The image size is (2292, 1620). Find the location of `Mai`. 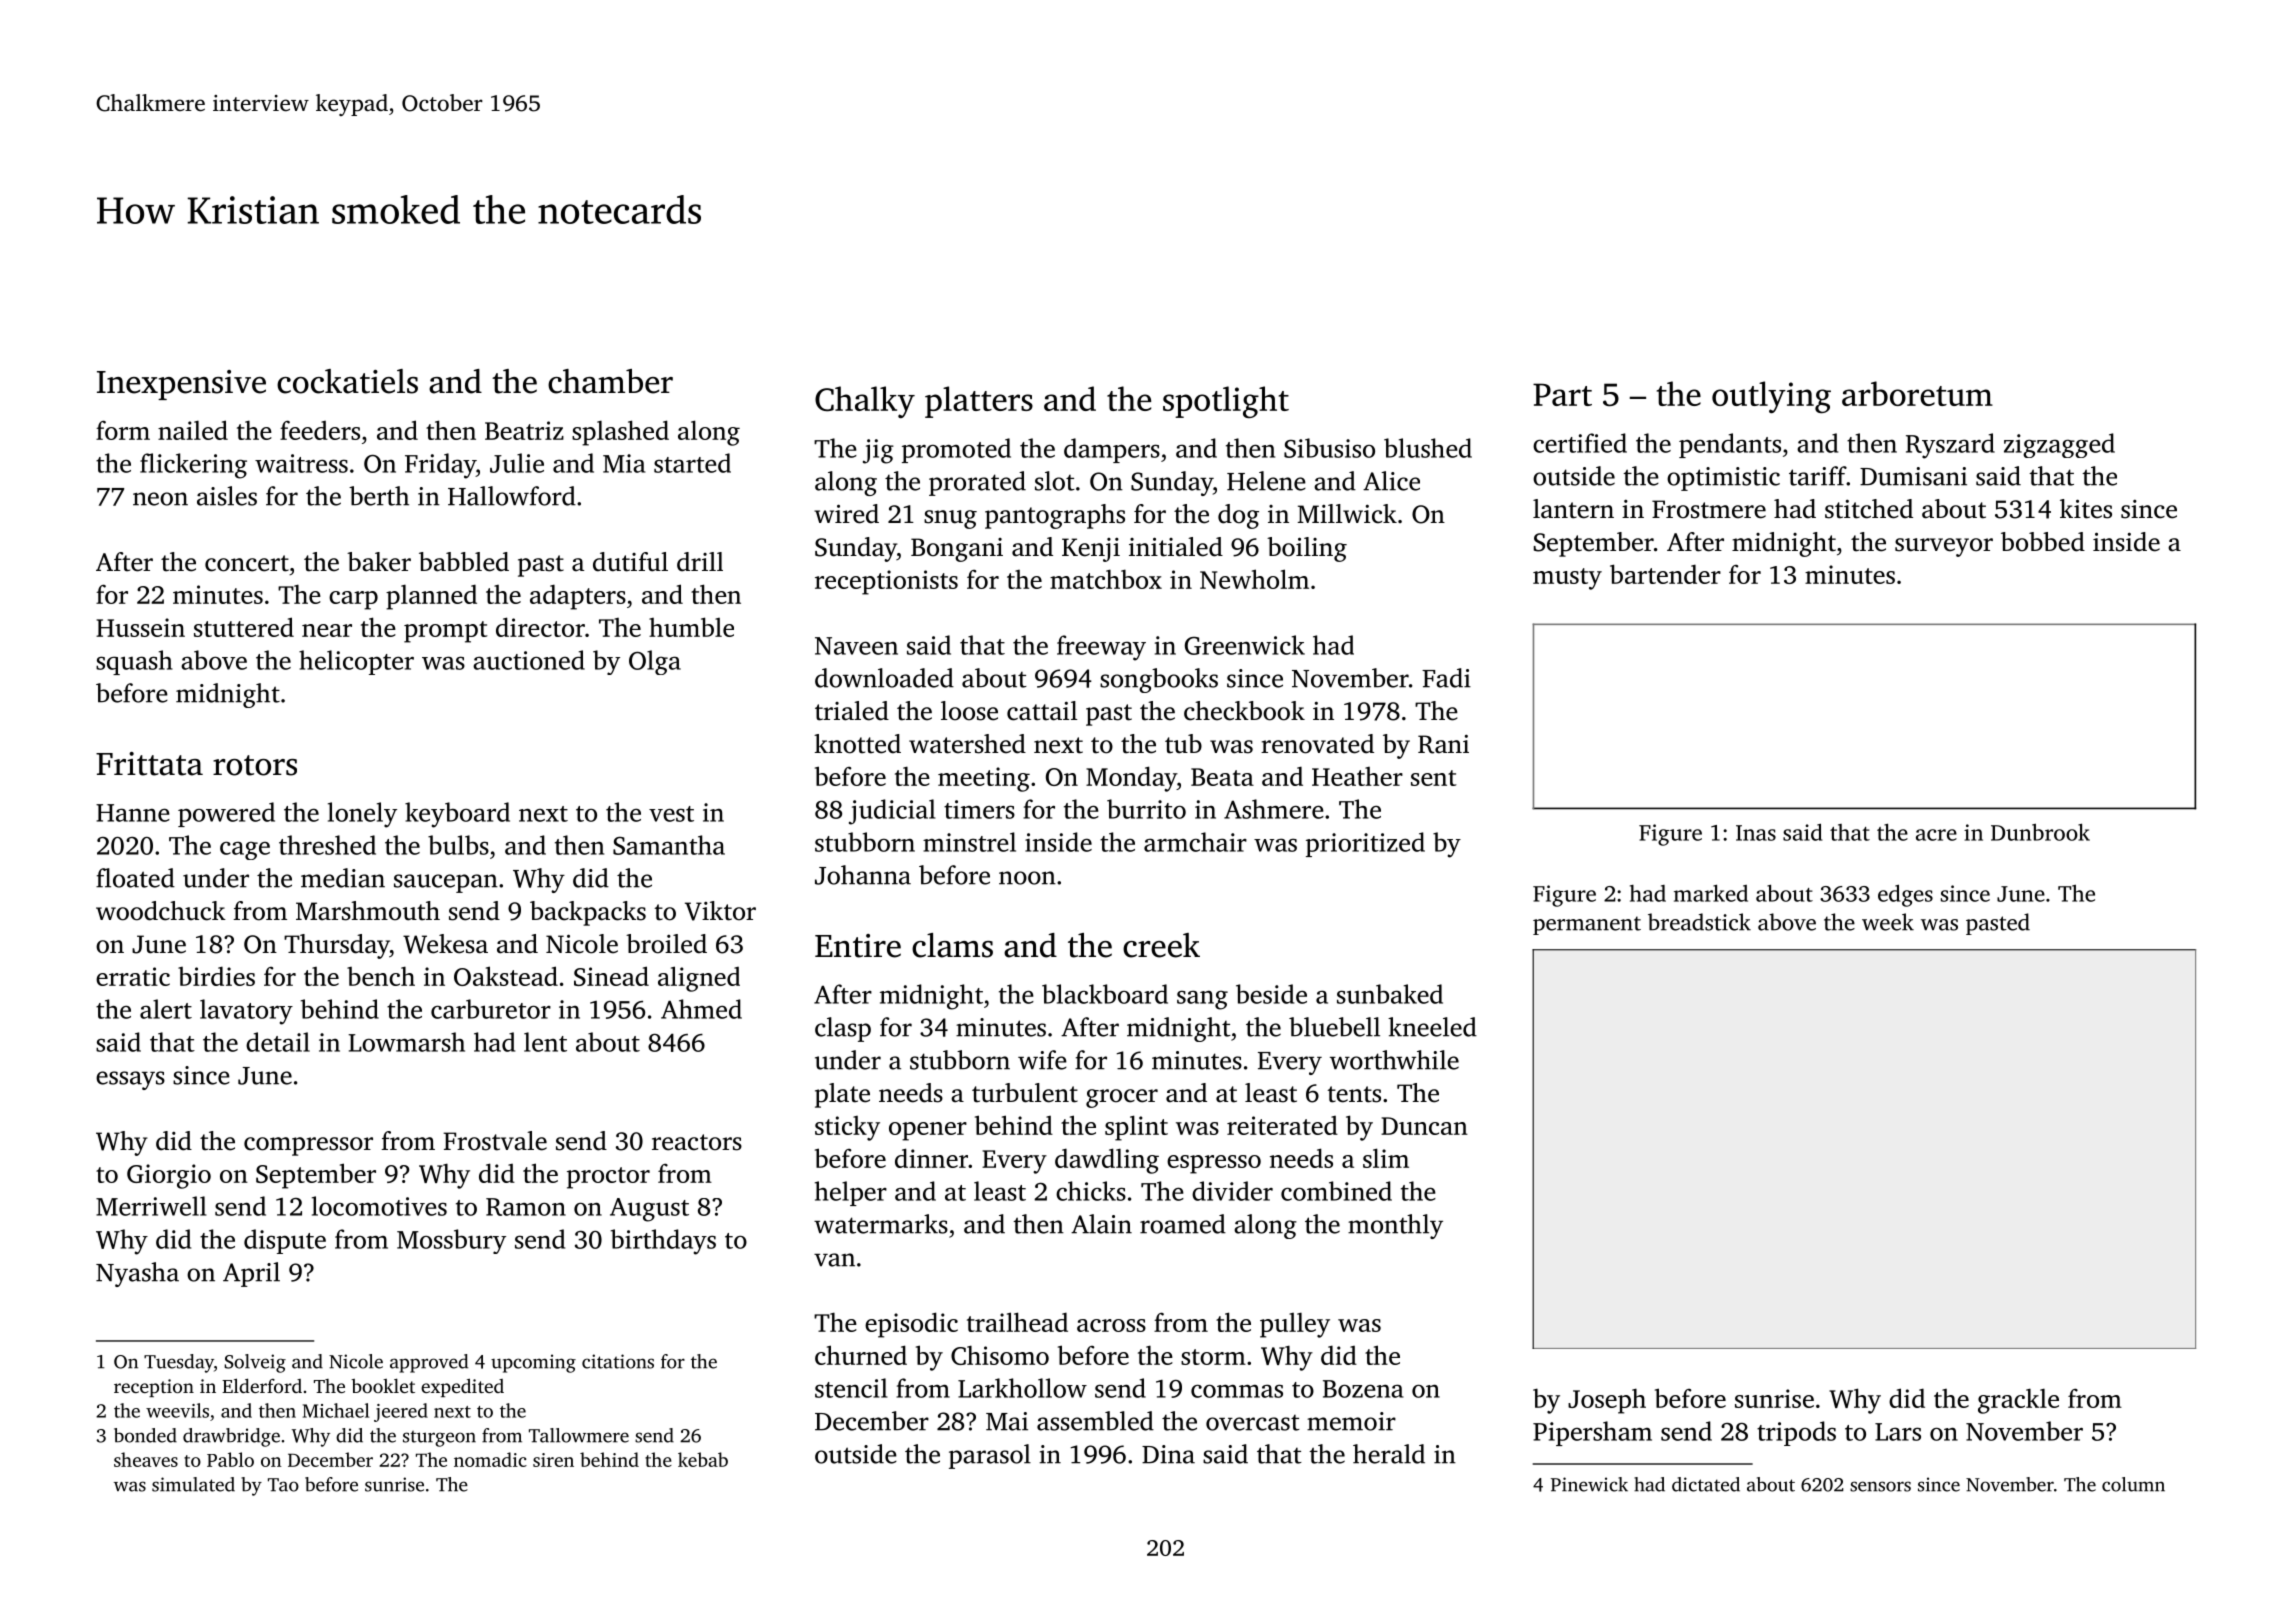

Mai is located at coordinates (1007, 1421).
